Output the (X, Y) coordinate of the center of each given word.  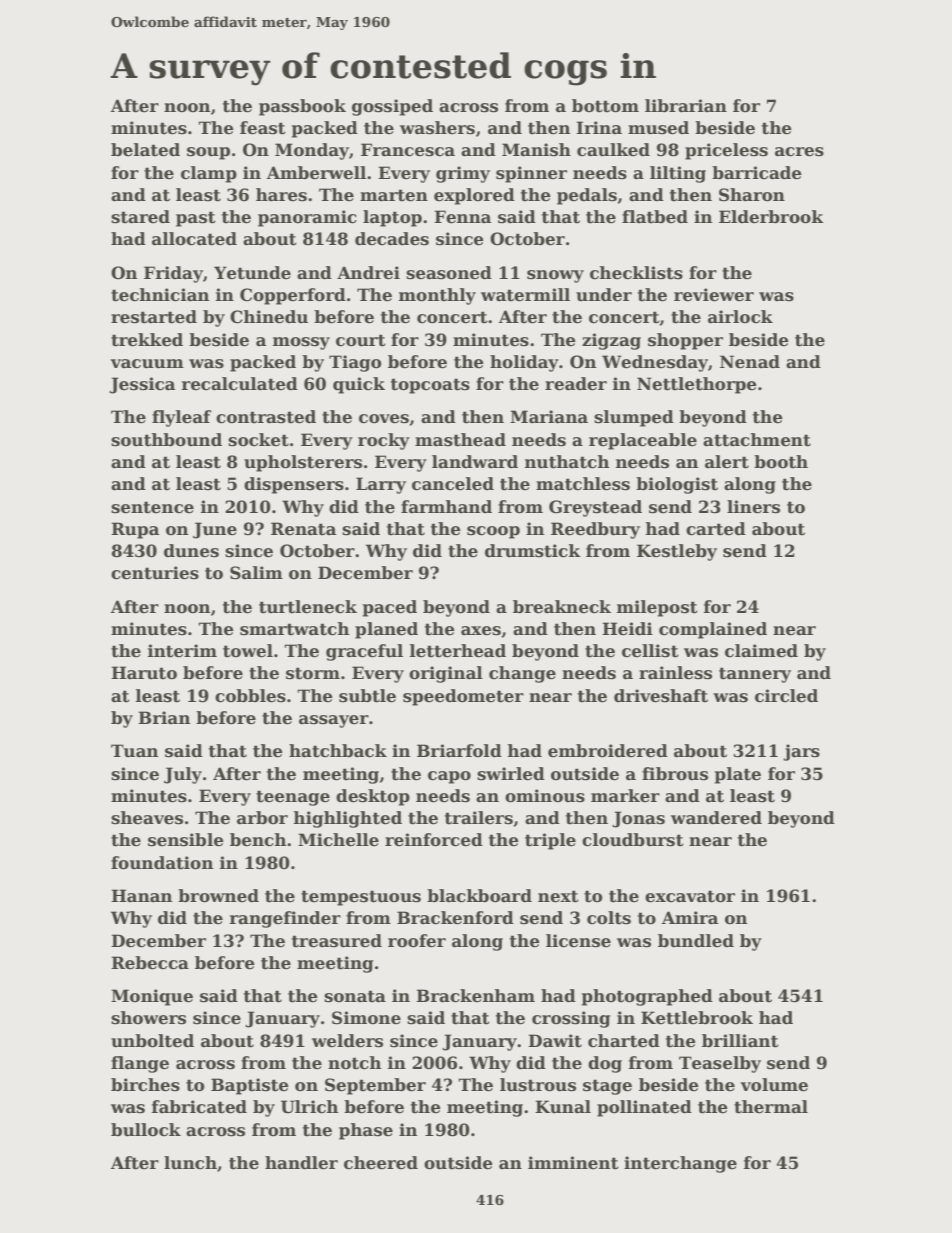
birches (145, 1085)
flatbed (655, 217)
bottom (605, 106)
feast (263, 128)
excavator (690, 896)
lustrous (538, 1085)
